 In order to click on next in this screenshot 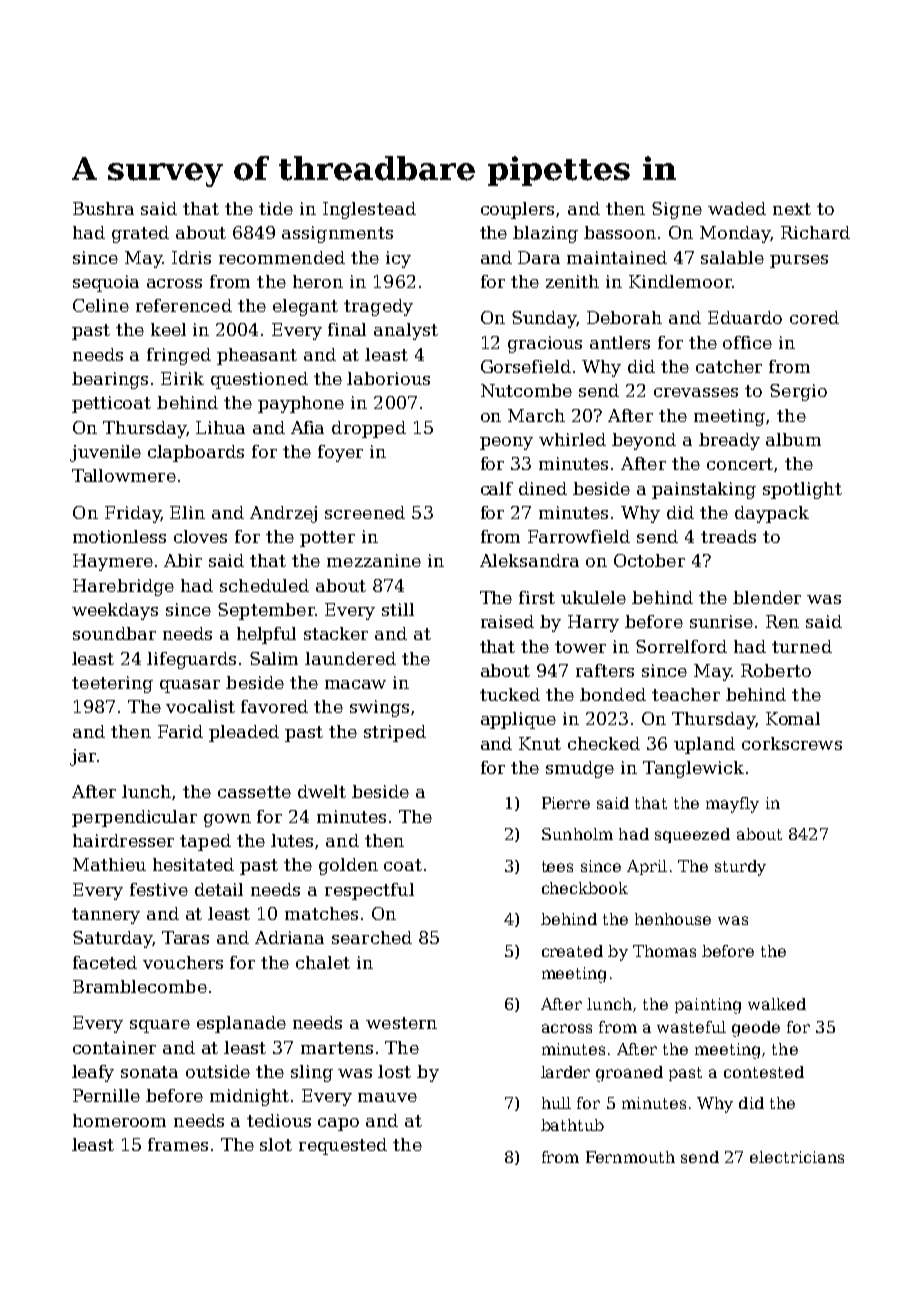, I will do `click(792, 209)`.
